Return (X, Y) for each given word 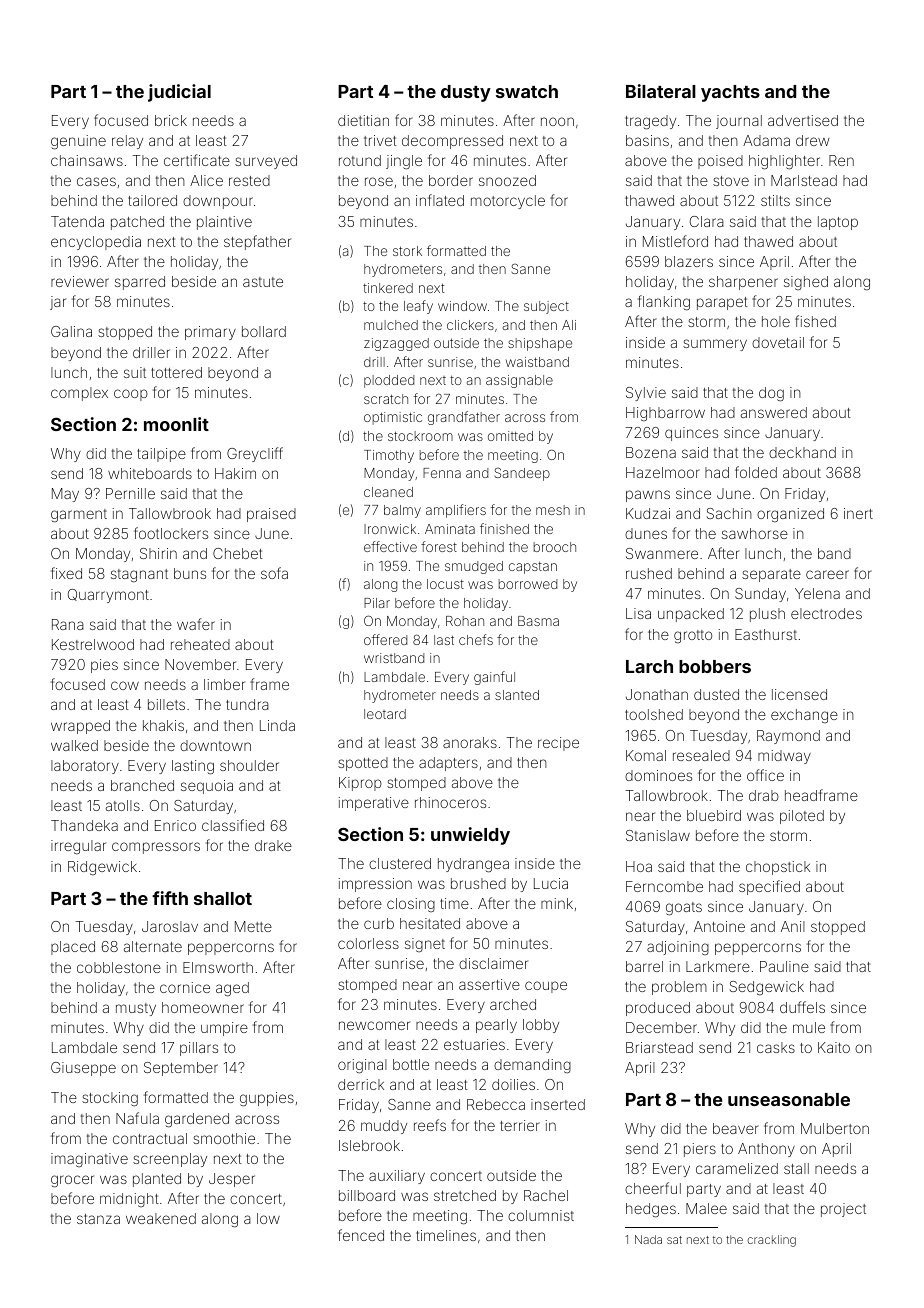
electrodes (826, 613)
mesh (553, 510)
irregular (78, 847)
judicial (179, 93)
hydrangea (473, 865)
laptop (838, 223)
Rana (68, 624)
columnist (541, 1215)
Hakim (235, 473)
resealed (701, 755)
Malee (706, 1208)
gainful (494, 678)
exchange (804, 716)
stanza (98, 1219)
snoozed (507, 180)
